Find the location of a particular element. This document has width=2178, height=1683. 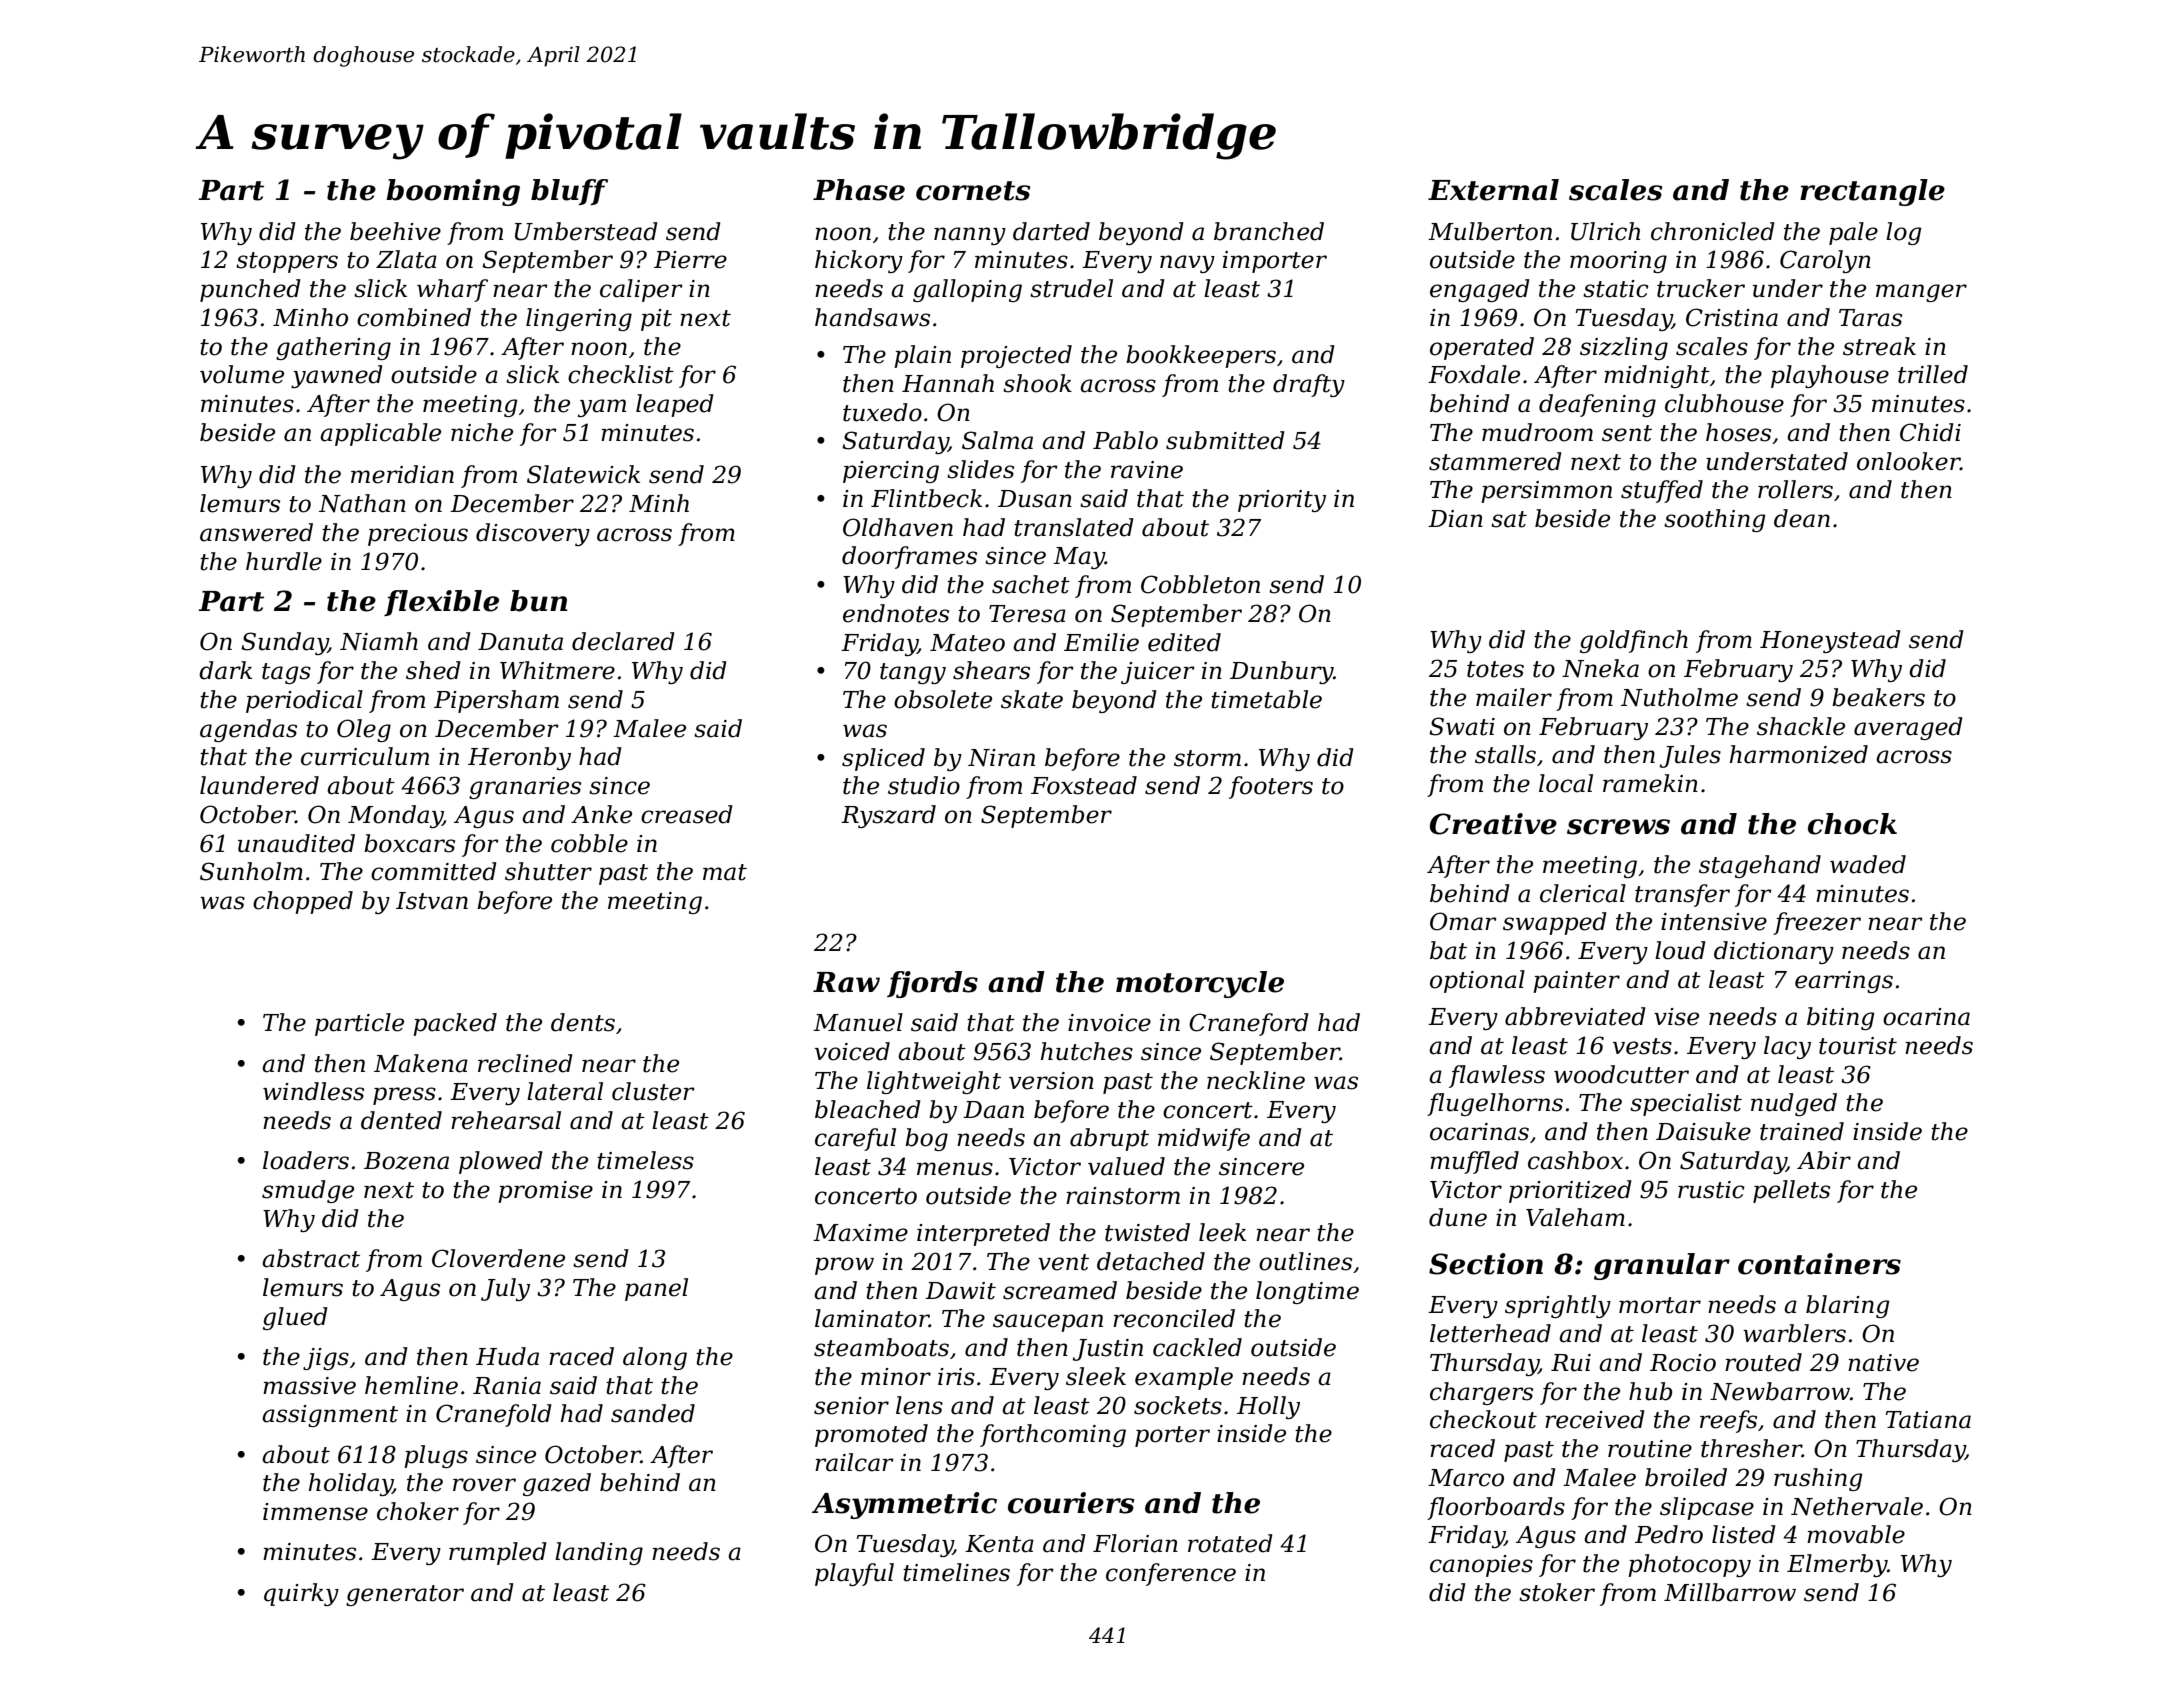

Dawit is located at coordinates (960, 1291).
